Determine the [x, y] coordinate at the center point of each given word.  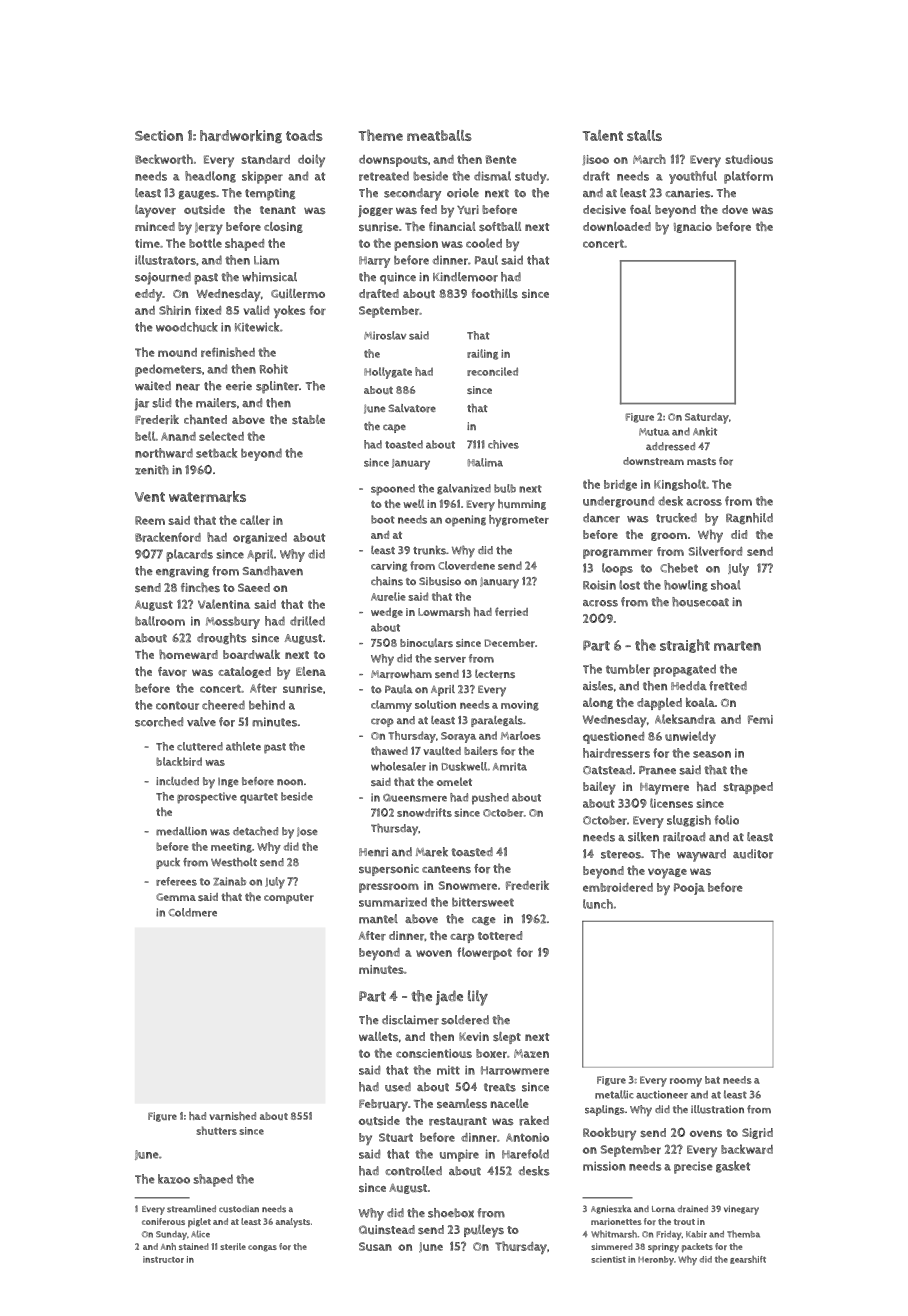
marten [737, 646]
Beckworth [164, 159]
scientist [608, 1259]
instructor [163, 1259]
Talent [603, 135]
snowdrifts [424, 812]
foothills [494, 293]
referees [176, 881]
